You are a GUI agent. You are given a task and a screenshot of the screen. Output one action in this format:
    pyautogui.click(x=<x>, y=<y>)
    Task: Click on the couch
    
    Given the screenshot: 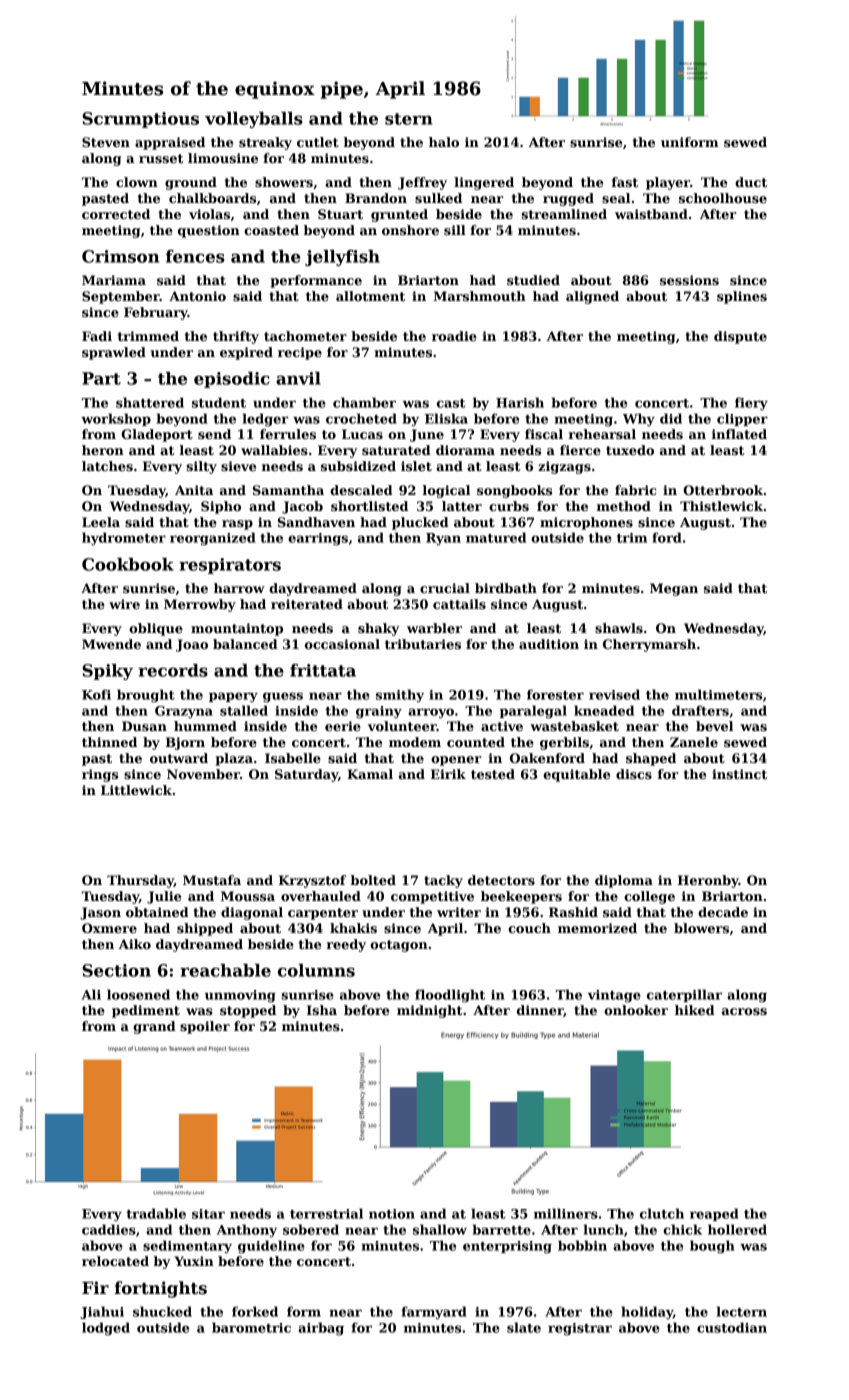 What is the action you would take?
    pyautogui.click(x=529, y=928)
